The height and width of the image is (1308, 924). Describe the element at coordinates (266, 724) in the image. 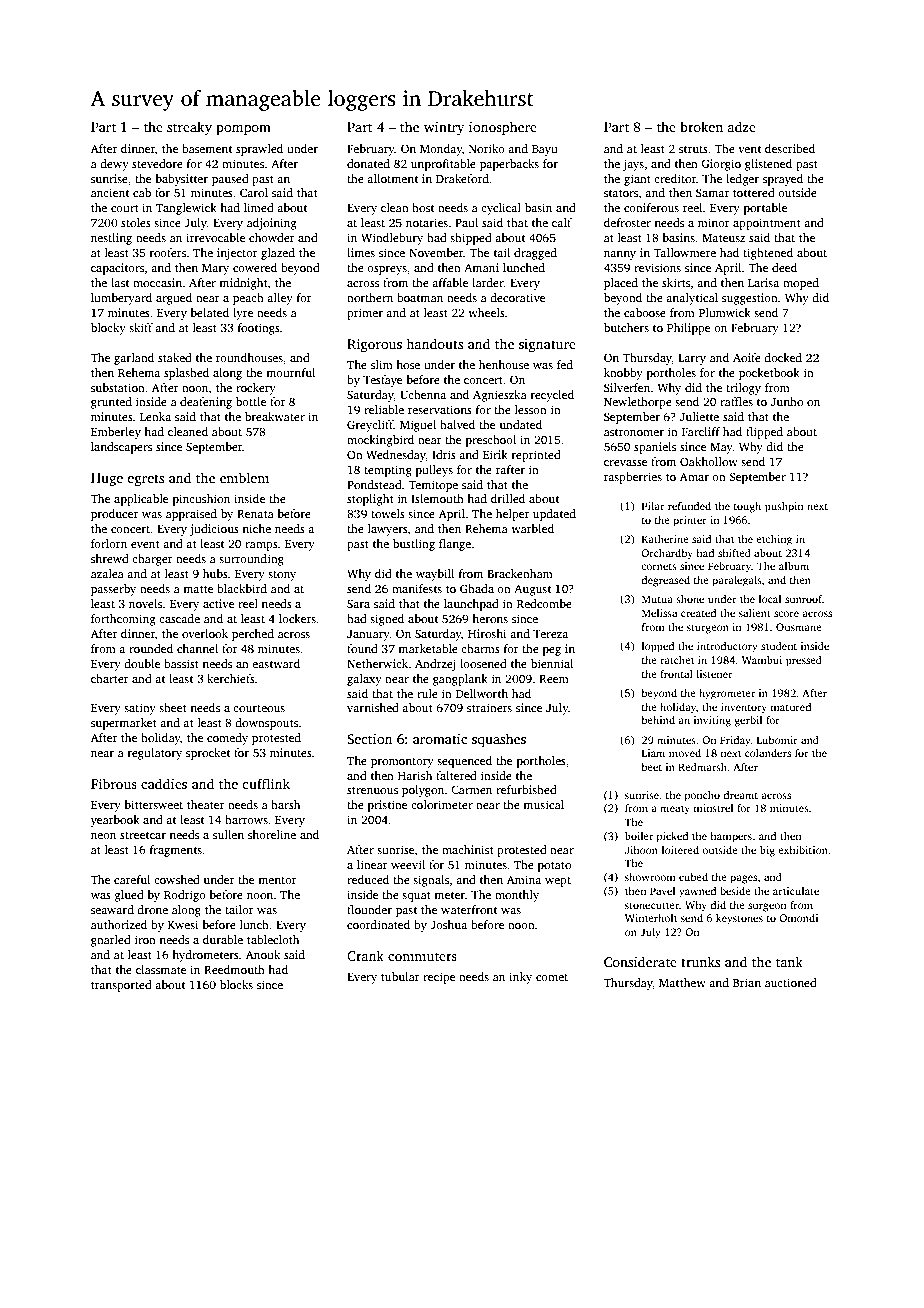

I see `downspouts` at that location.
